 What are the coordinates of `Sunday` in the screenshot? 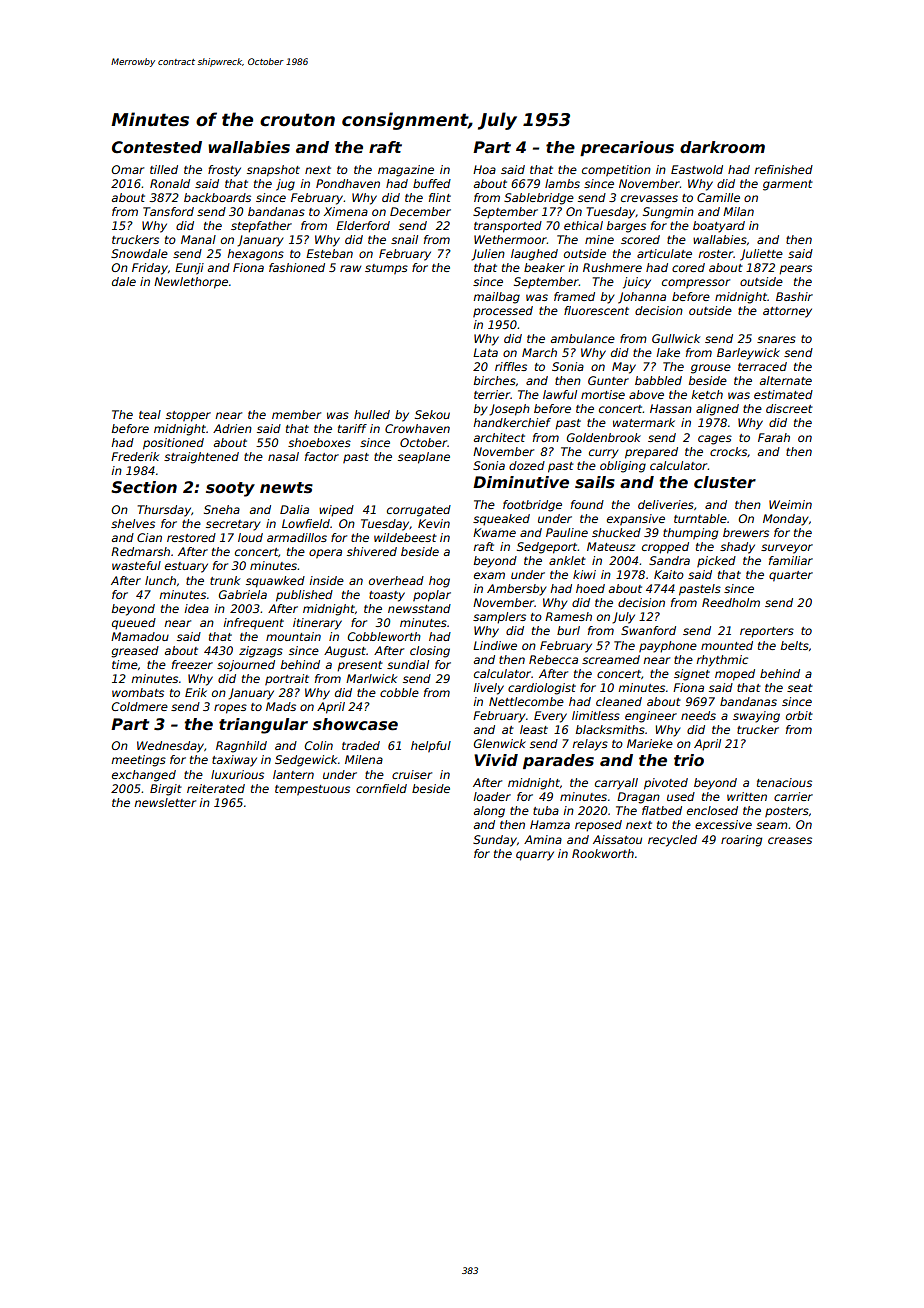 It's located at (495, 841).
